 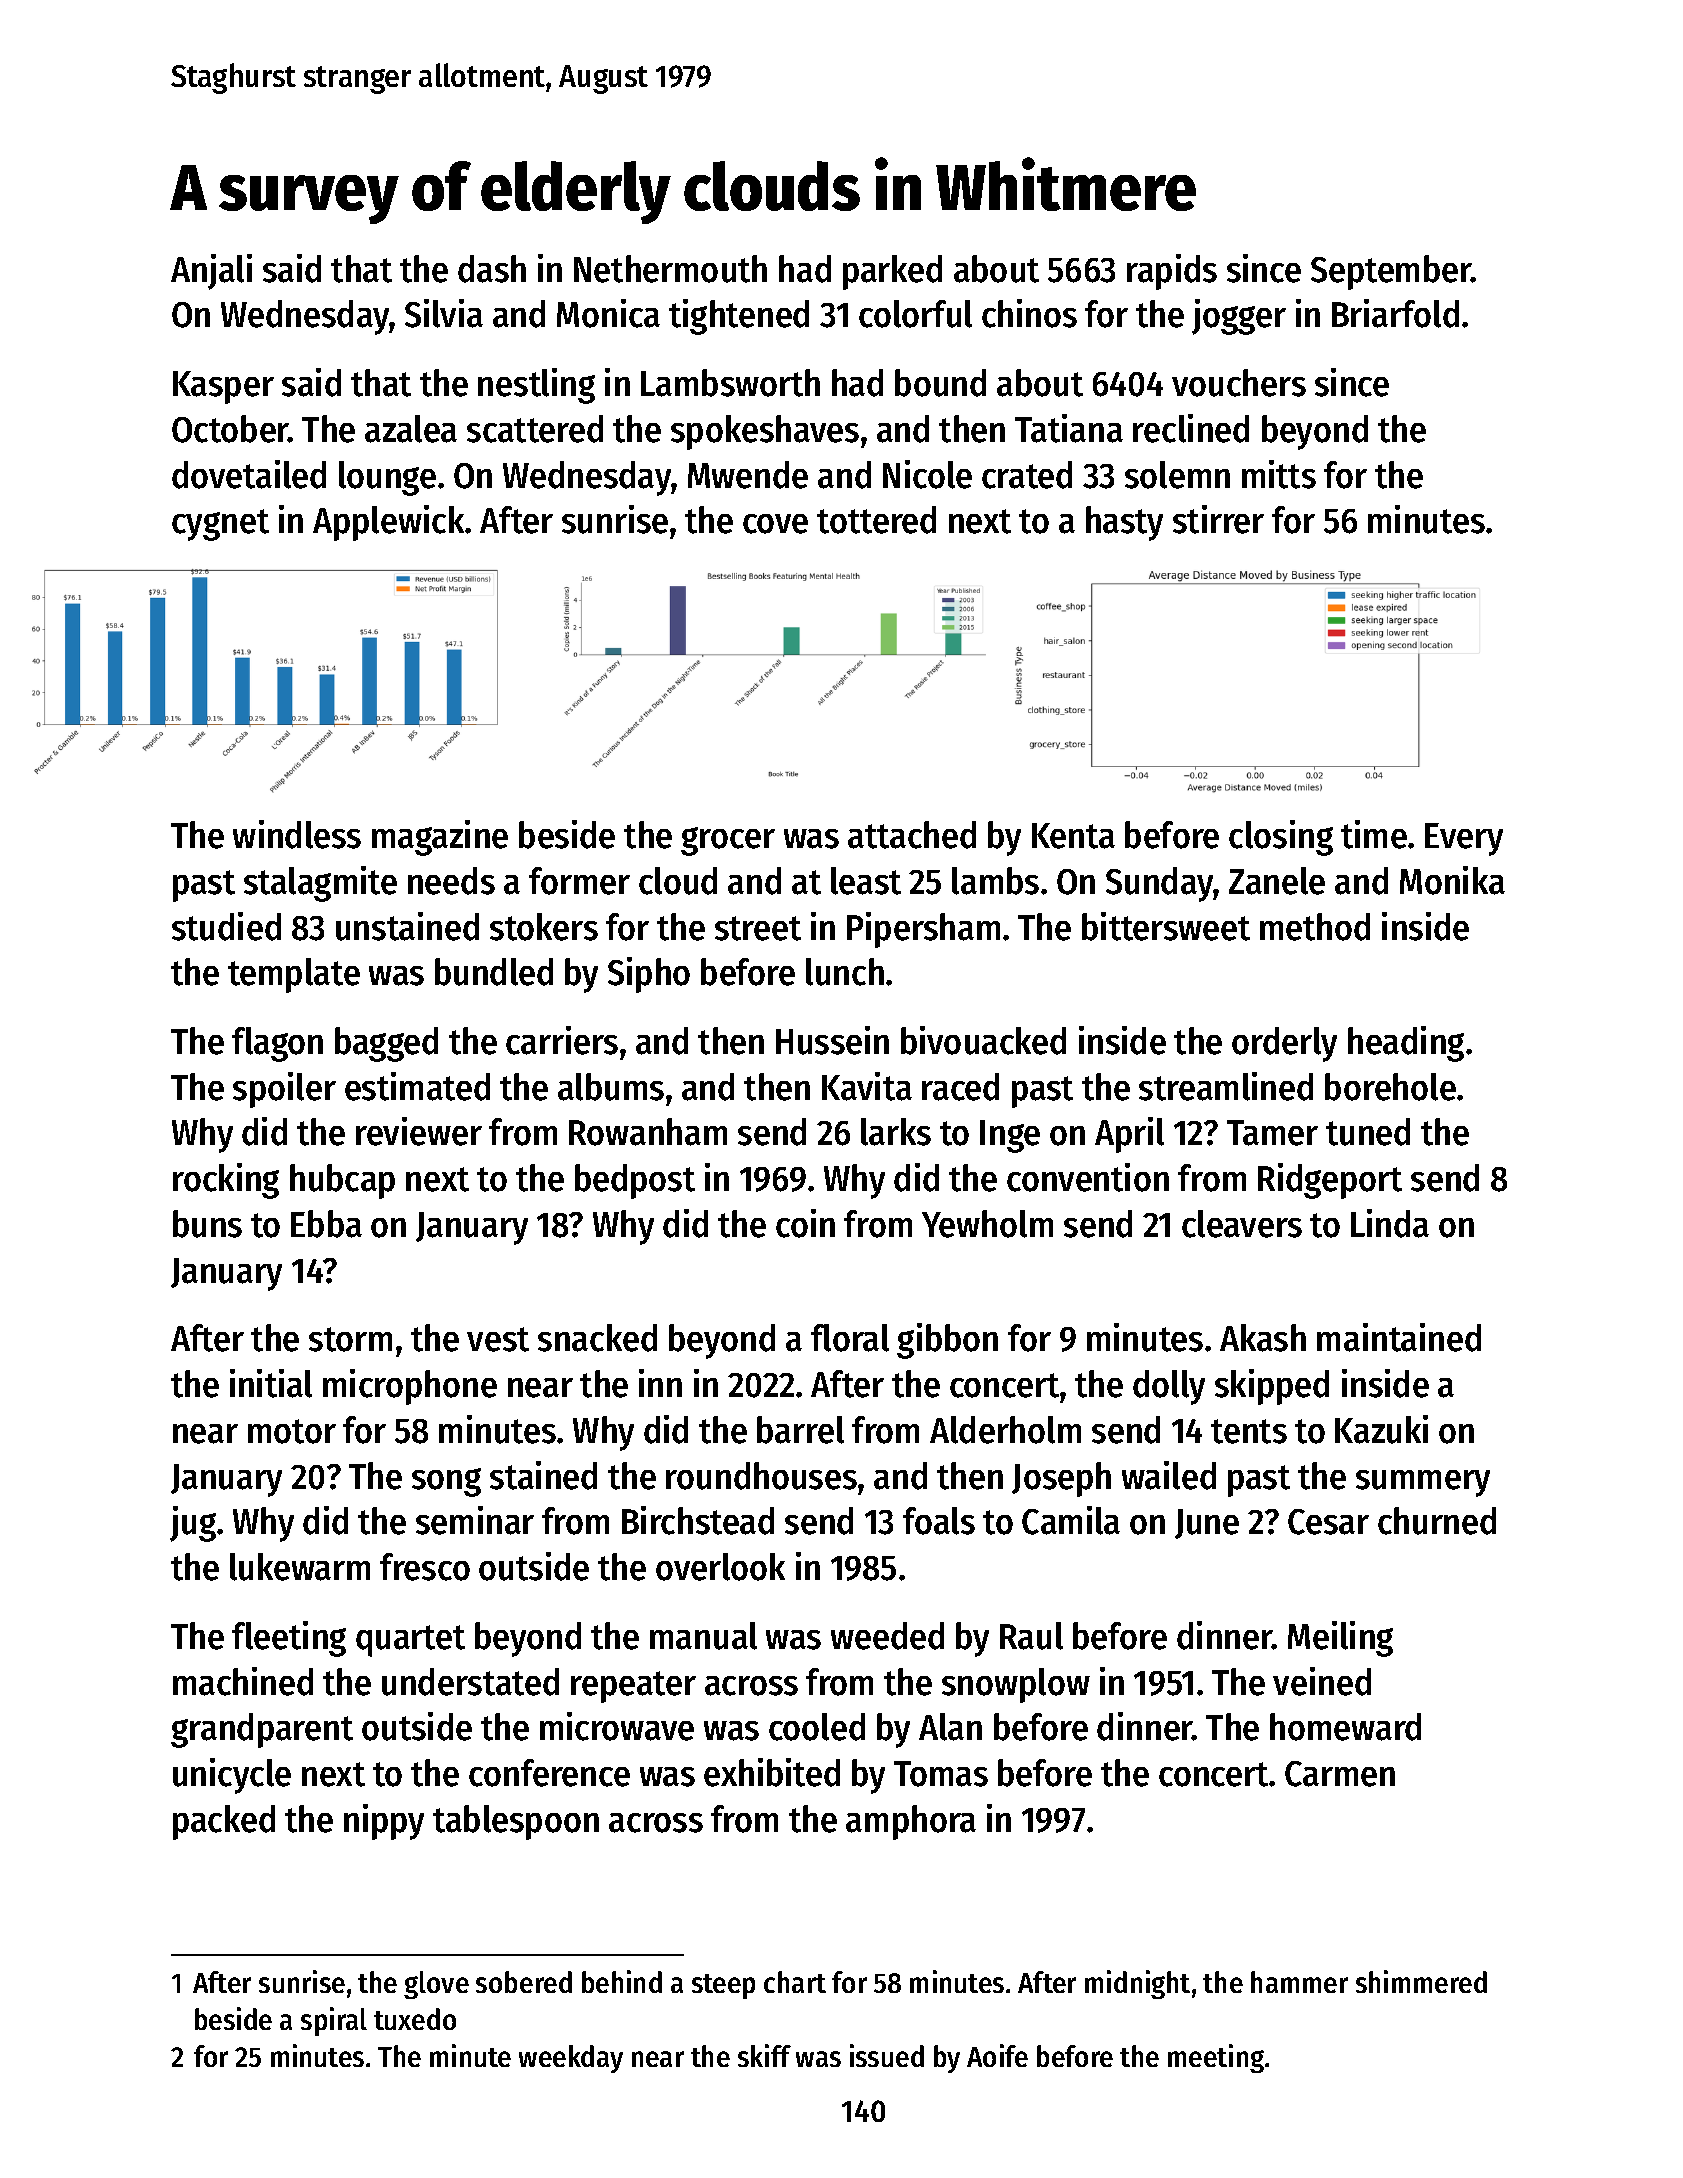 What do you see at coordinates (1172, 272) in the screenshot?
I see `rapids` at bounding box center [1172, 272].
